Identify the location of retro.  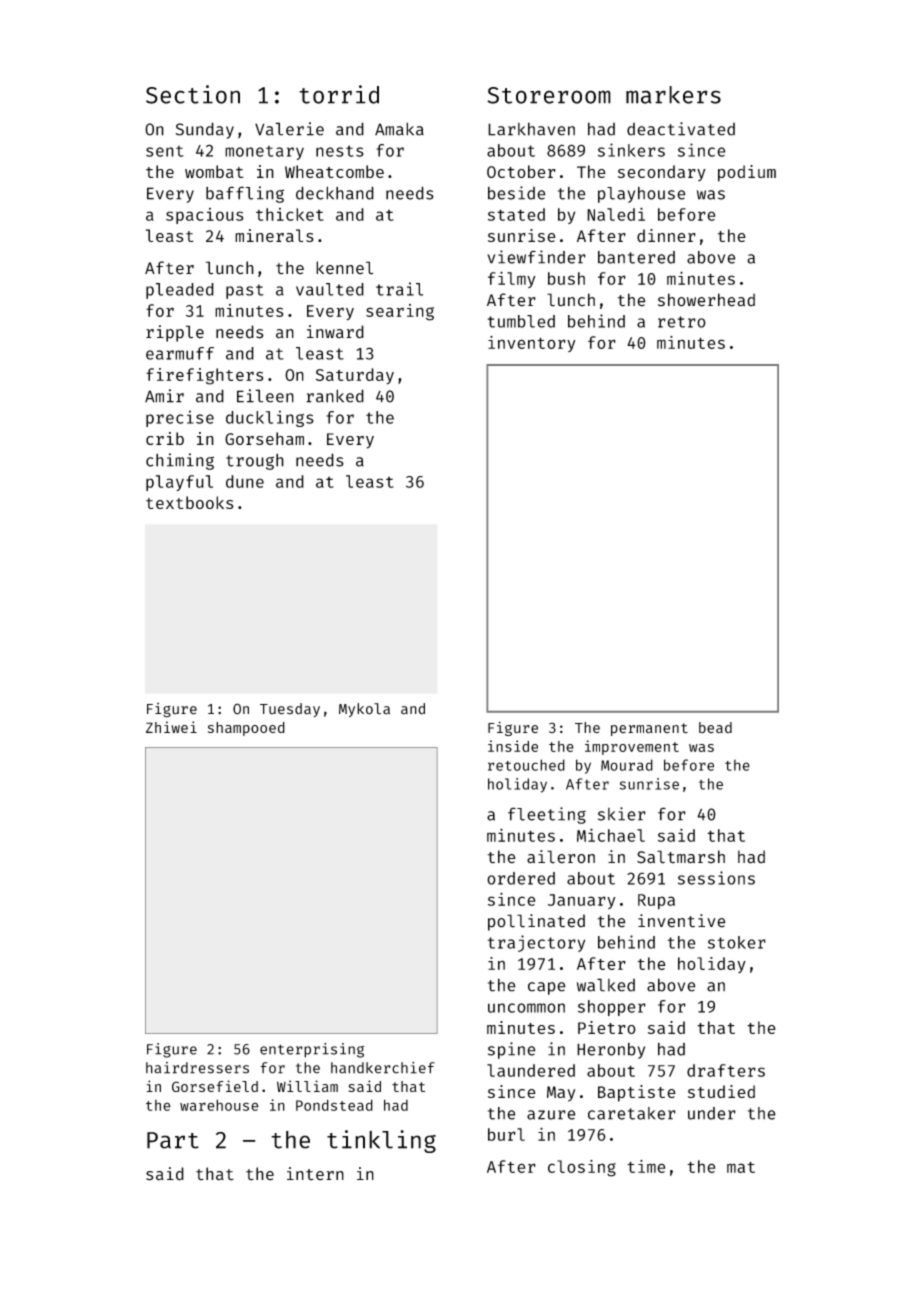
(682, 322).
